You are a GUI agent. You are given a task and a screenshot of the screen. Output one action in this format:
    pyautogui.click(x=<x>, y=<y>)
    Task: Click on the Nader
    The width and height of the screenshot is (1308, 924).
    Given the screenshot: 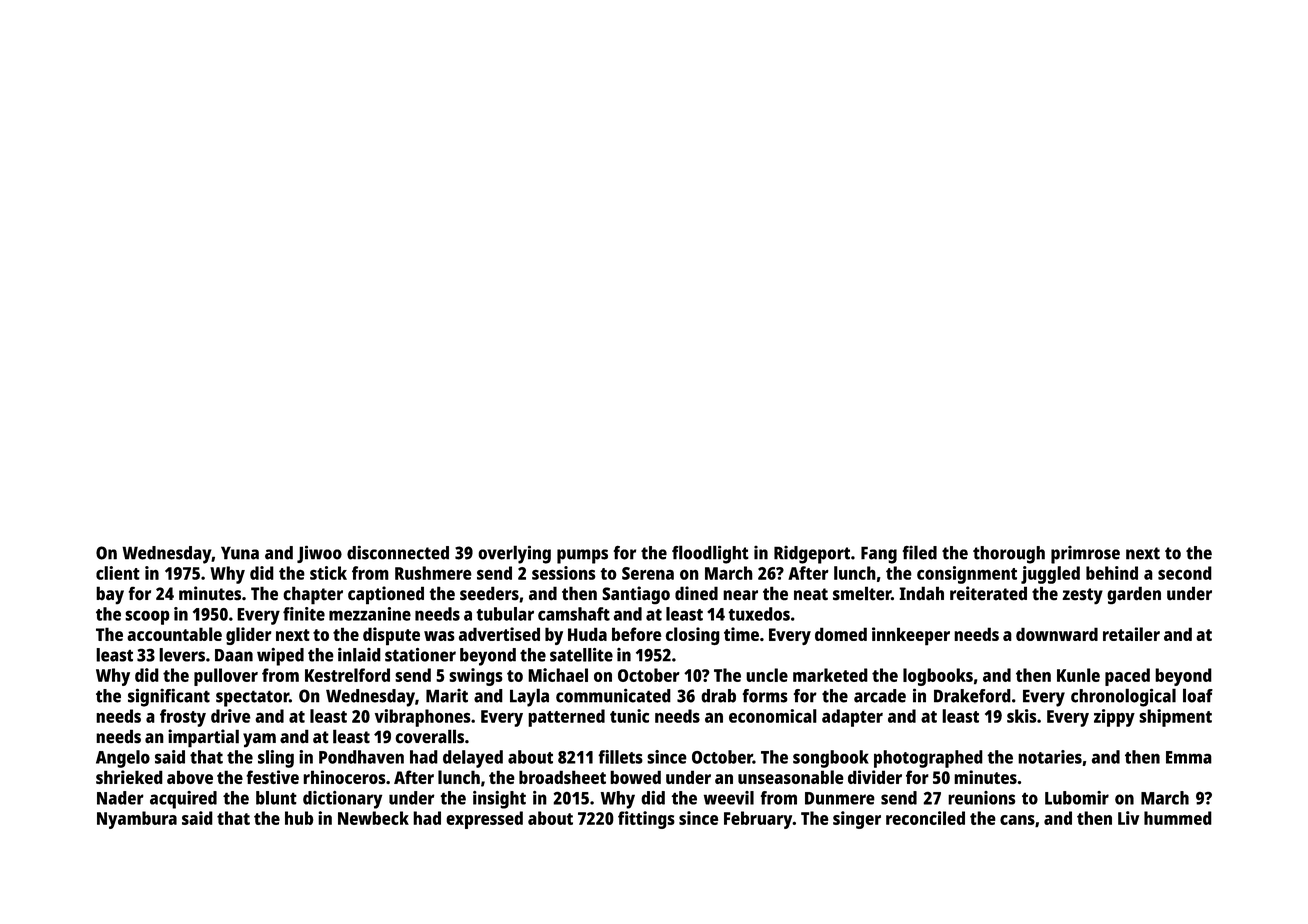 What is the action you would take?
    pyautogui.click(x=120, y=798)
